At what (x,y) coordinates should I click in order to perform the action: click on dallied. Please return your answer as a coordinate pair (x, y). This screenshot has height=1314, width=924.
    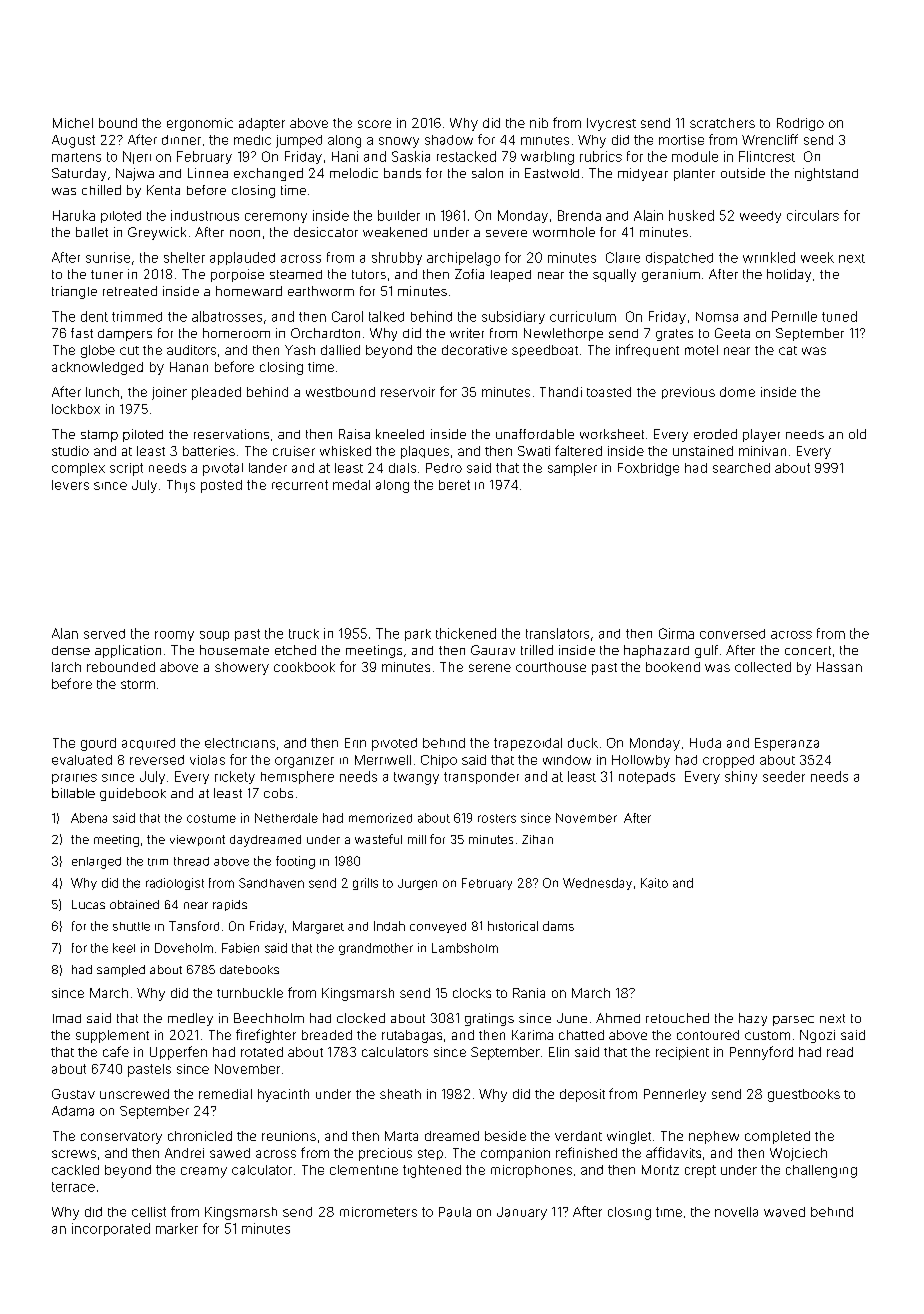
    Looking at the image, I should click on (340, 350).
